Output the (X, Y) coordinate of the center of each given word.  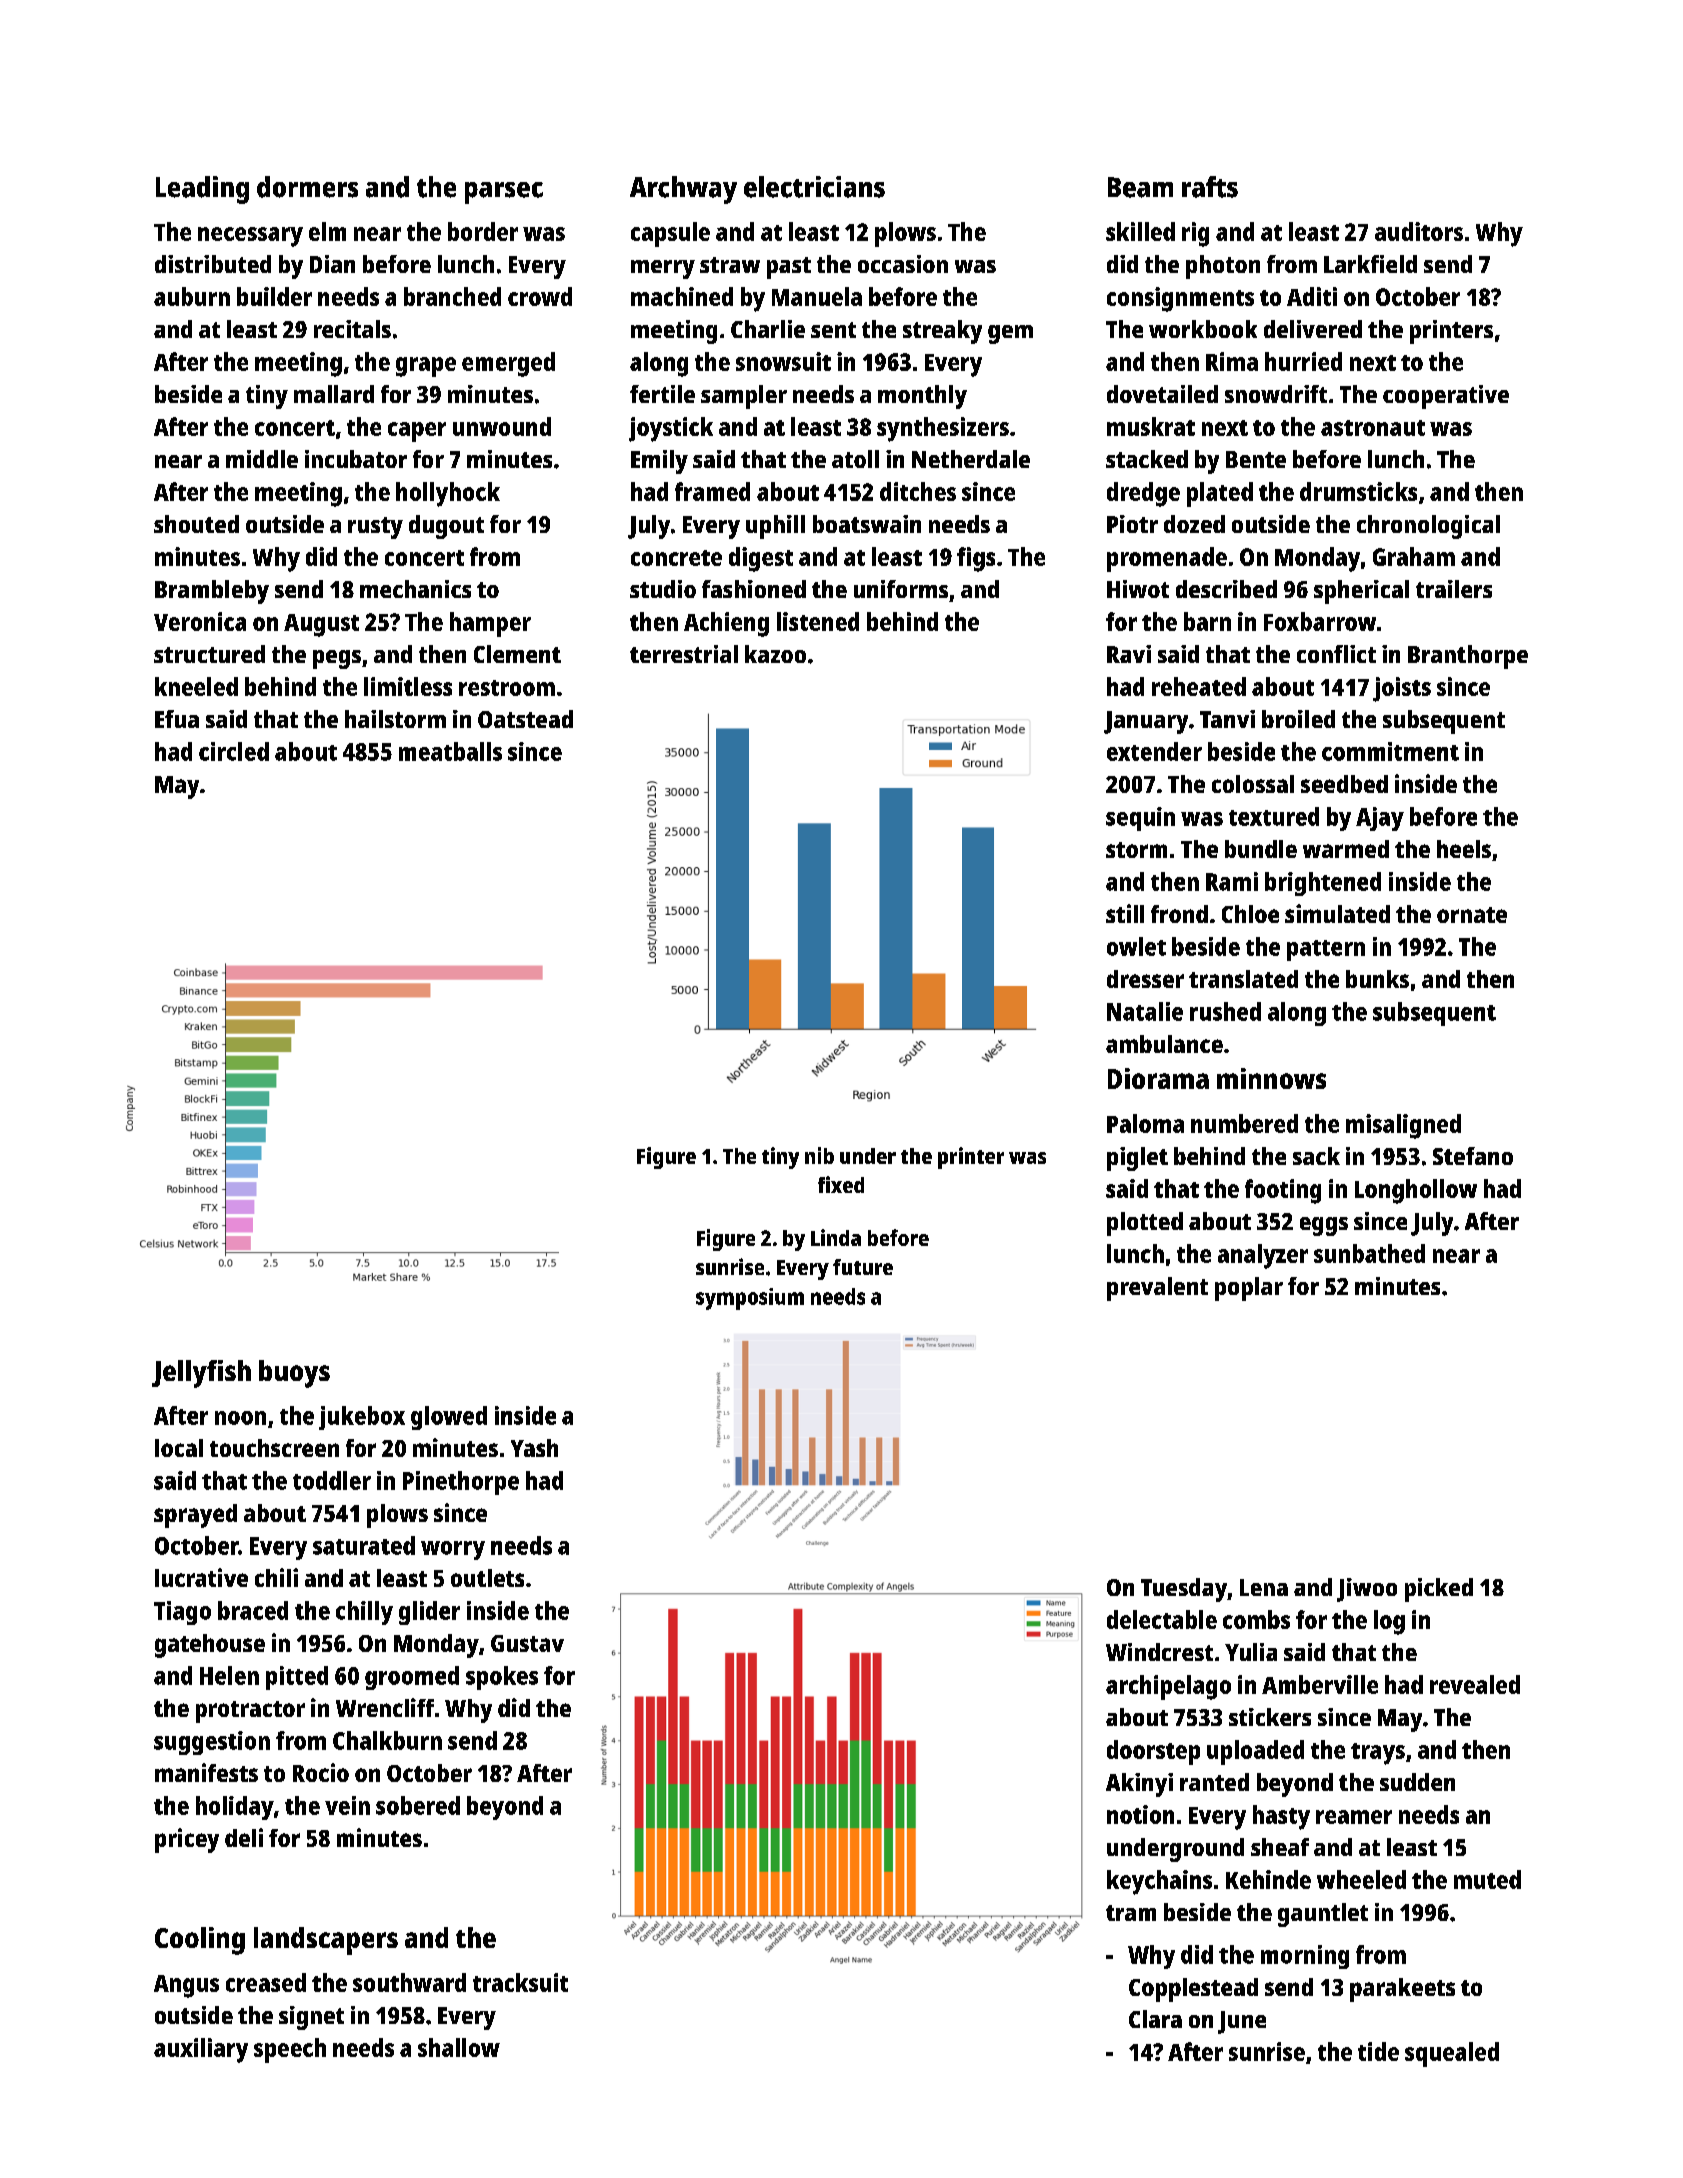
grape (426, 367)
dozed (1194, 524)
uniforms (901, 589)
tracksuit (520, 1982)
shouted (196, 524)
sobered (418, 1805)
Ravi (1129, 654)
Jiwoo (1367, 1590)
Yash (534, 1448)
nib (819, 1155)
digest (761, 559)
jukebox (362, 1418)
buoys (294, 1374)
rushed (1225, 1011)
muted (1487, 1879)
